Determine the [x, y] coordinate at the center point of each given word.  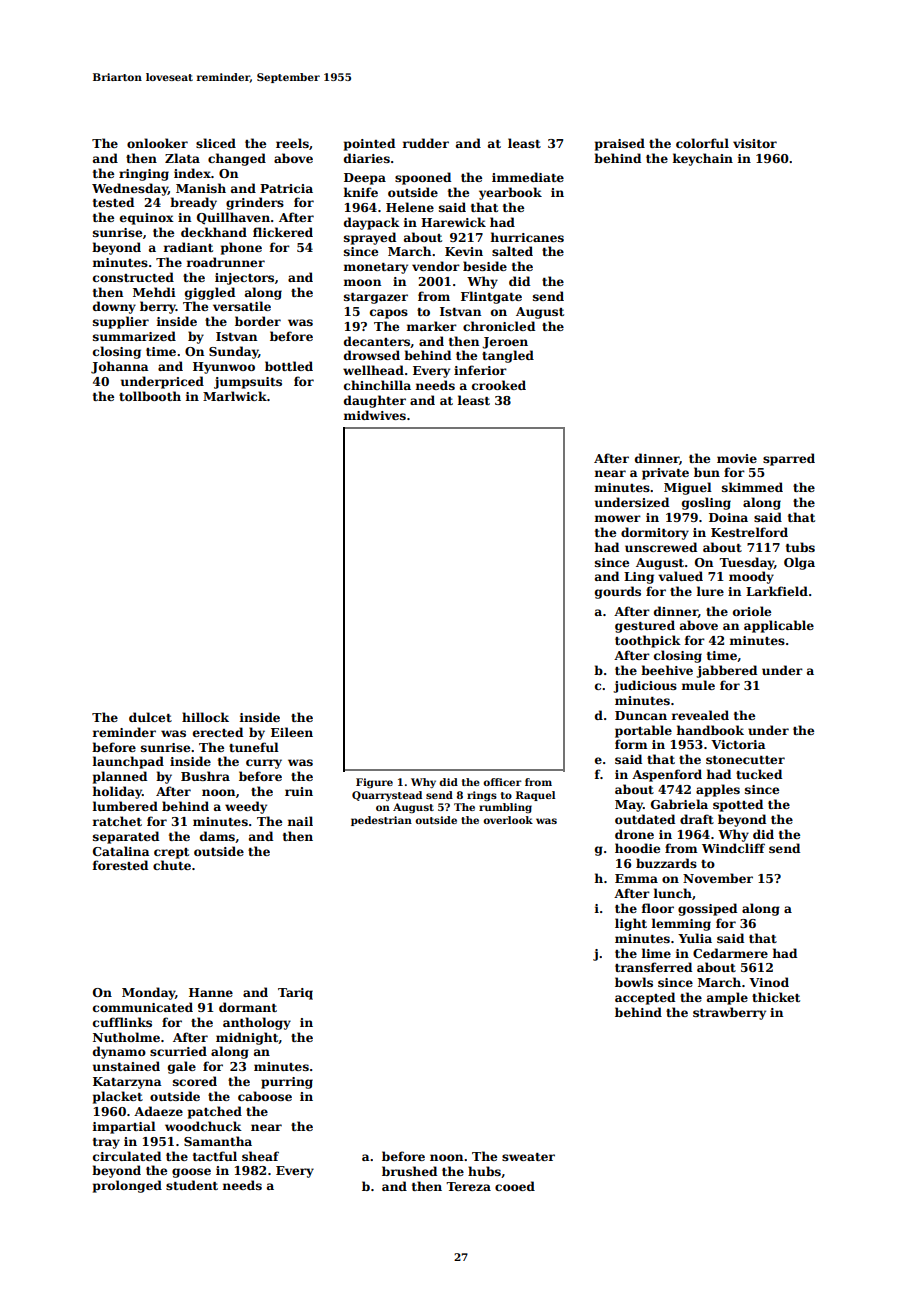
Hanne [211, 992]
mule [698, 685]
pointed [369, 144]
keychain [703, 159]
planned [120, 777]
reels [292, 143]
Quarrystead [387, 796]
